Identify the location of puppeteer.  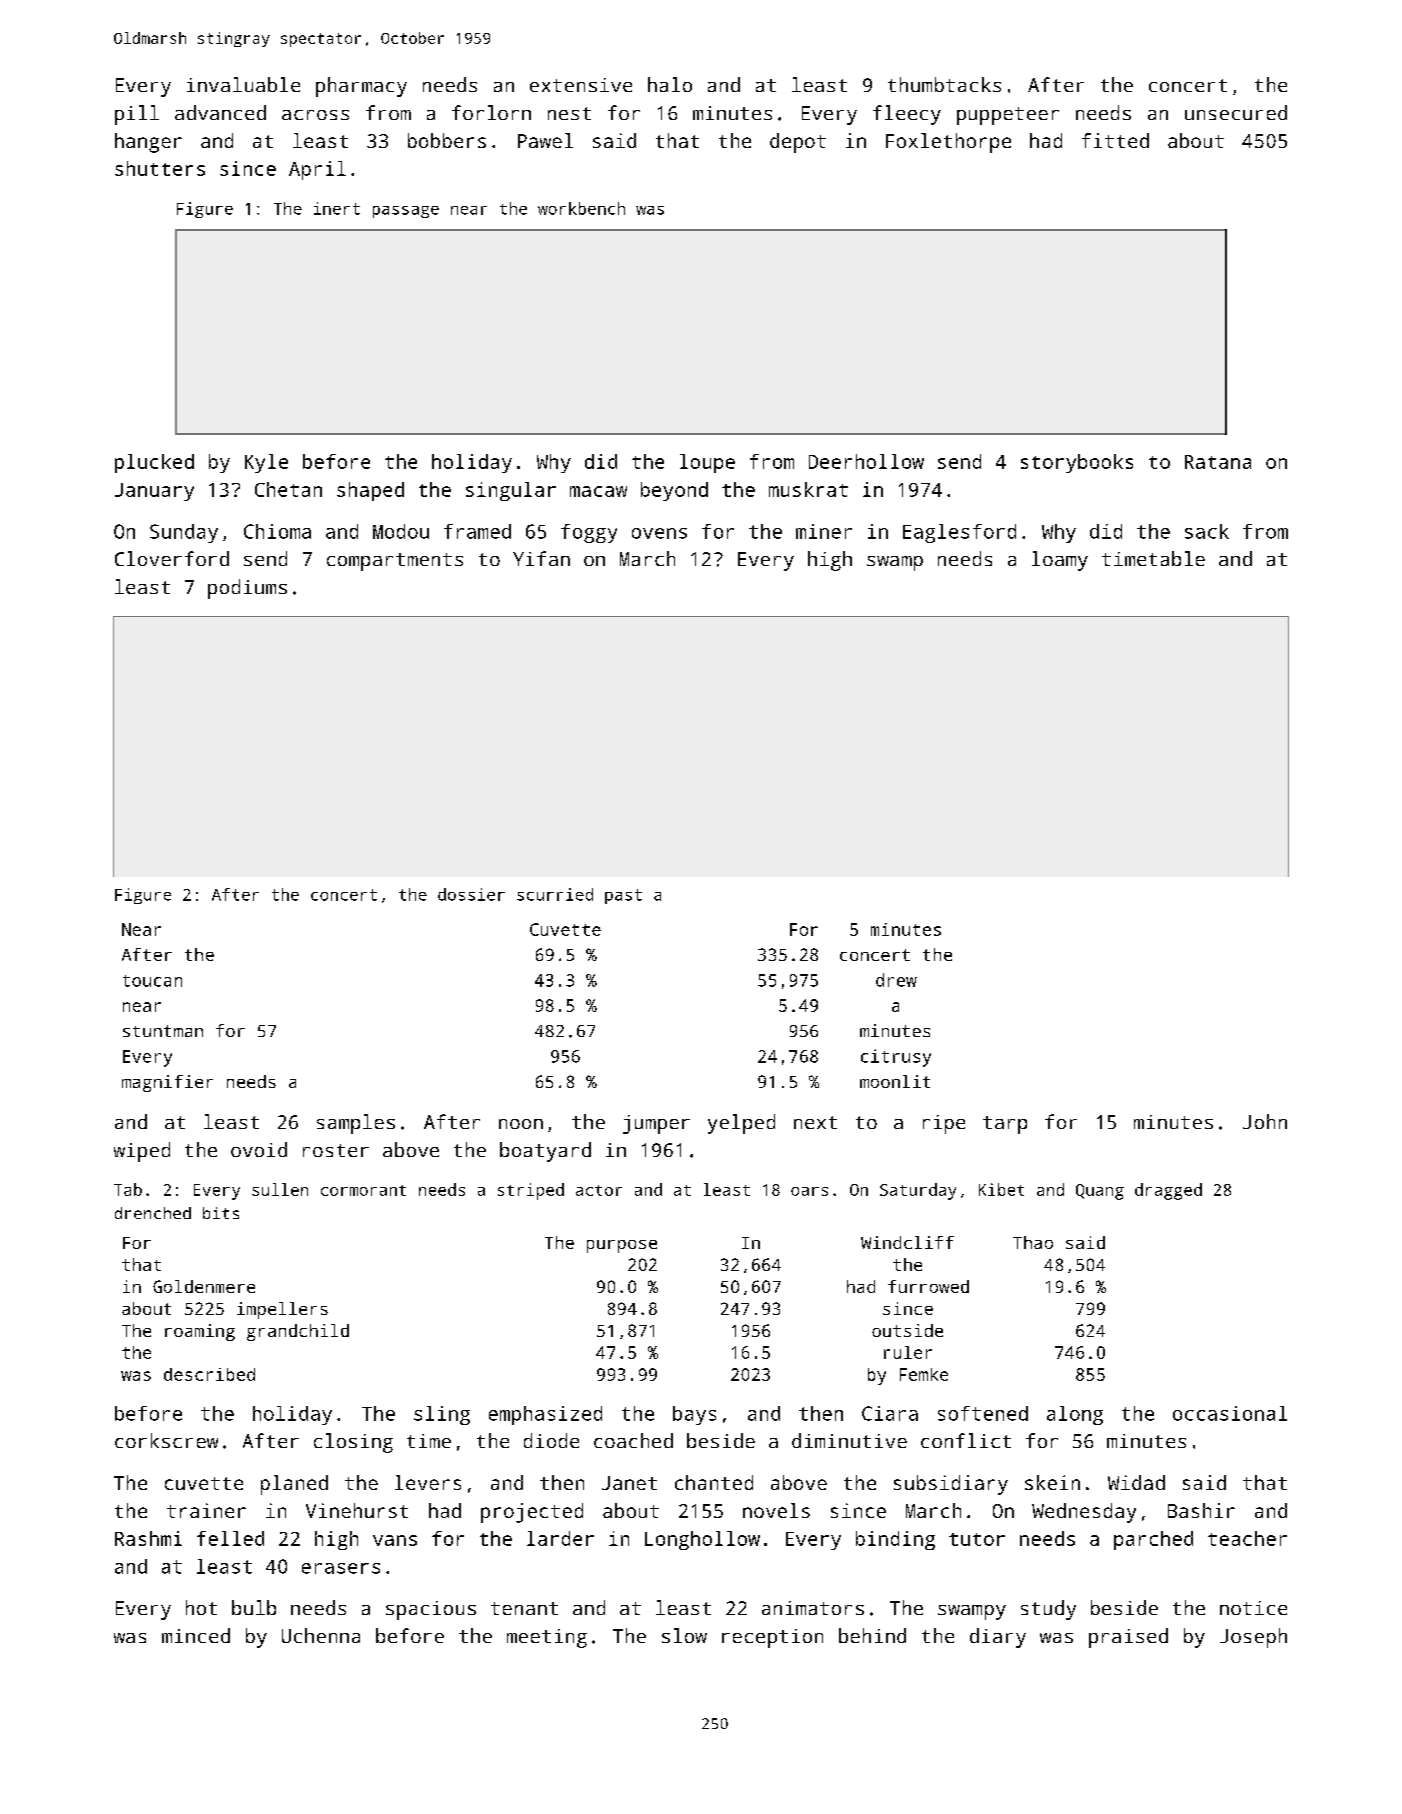
(1008, 116).
